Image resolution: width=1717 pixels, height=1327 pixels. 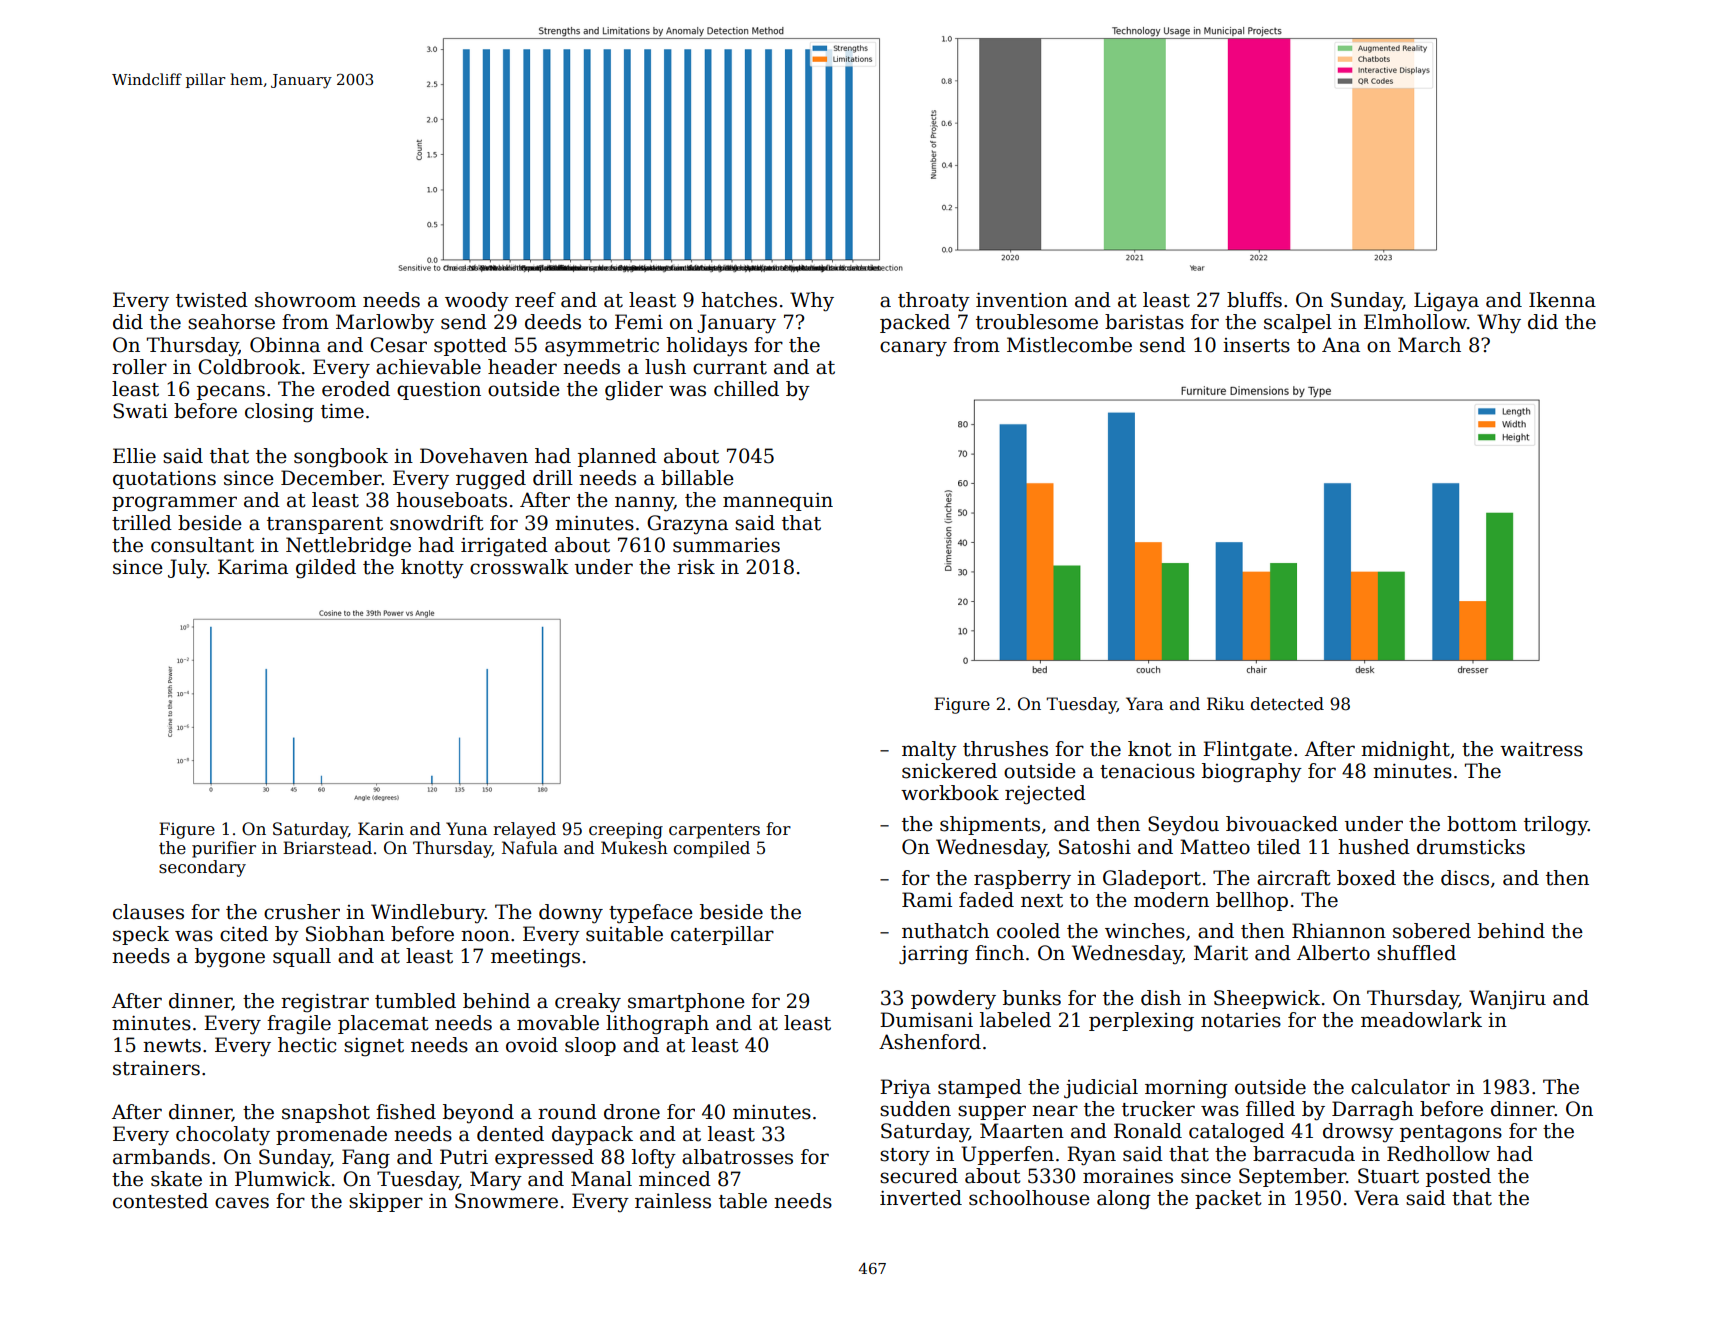 What do you see at coordinates (739, 300) in the document?
I see `hatches` at bounding box center [739, 300].
